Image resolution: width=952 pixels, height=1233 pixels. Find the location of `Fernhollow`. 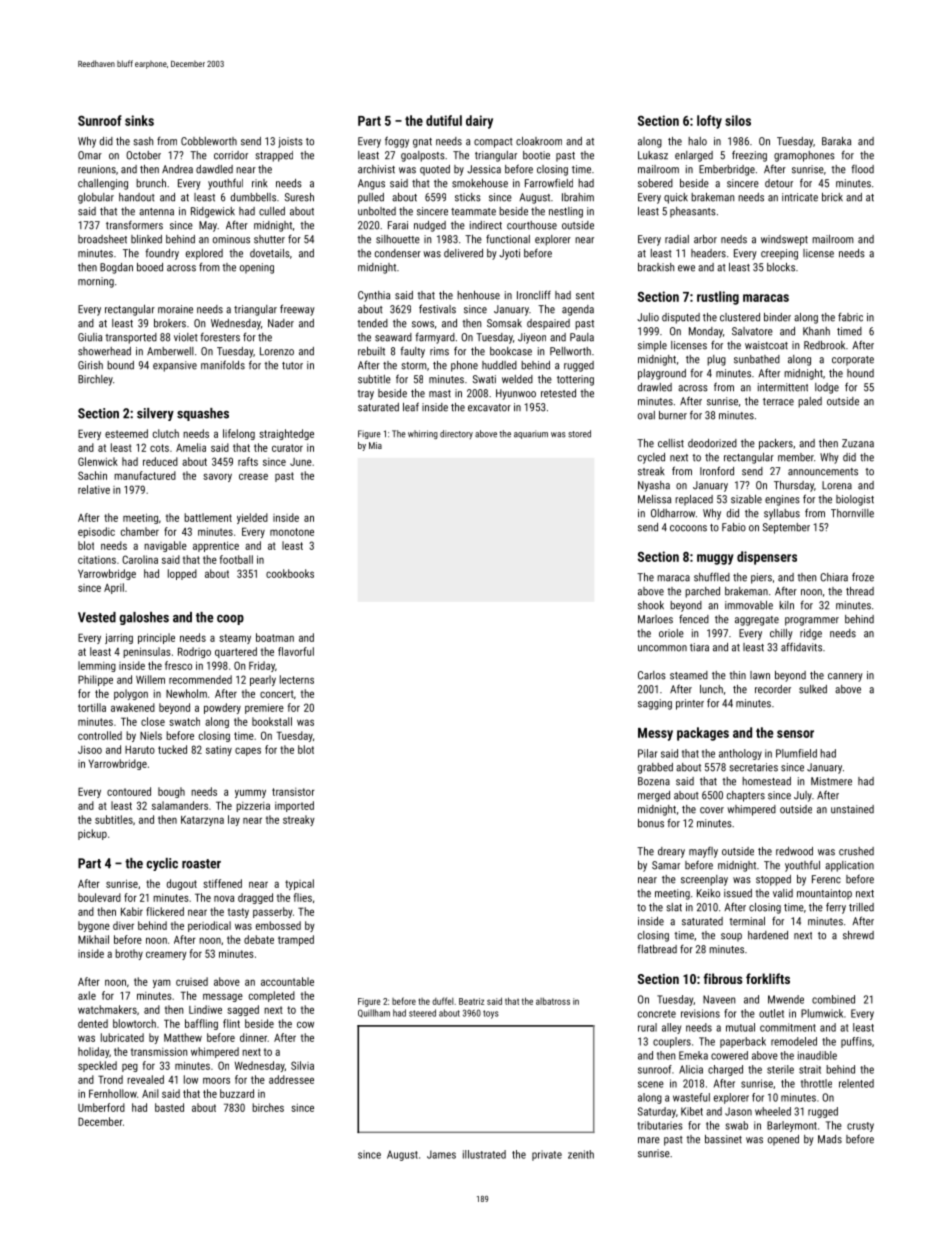

Fernhollow is located at coordinates (113, 1093).
